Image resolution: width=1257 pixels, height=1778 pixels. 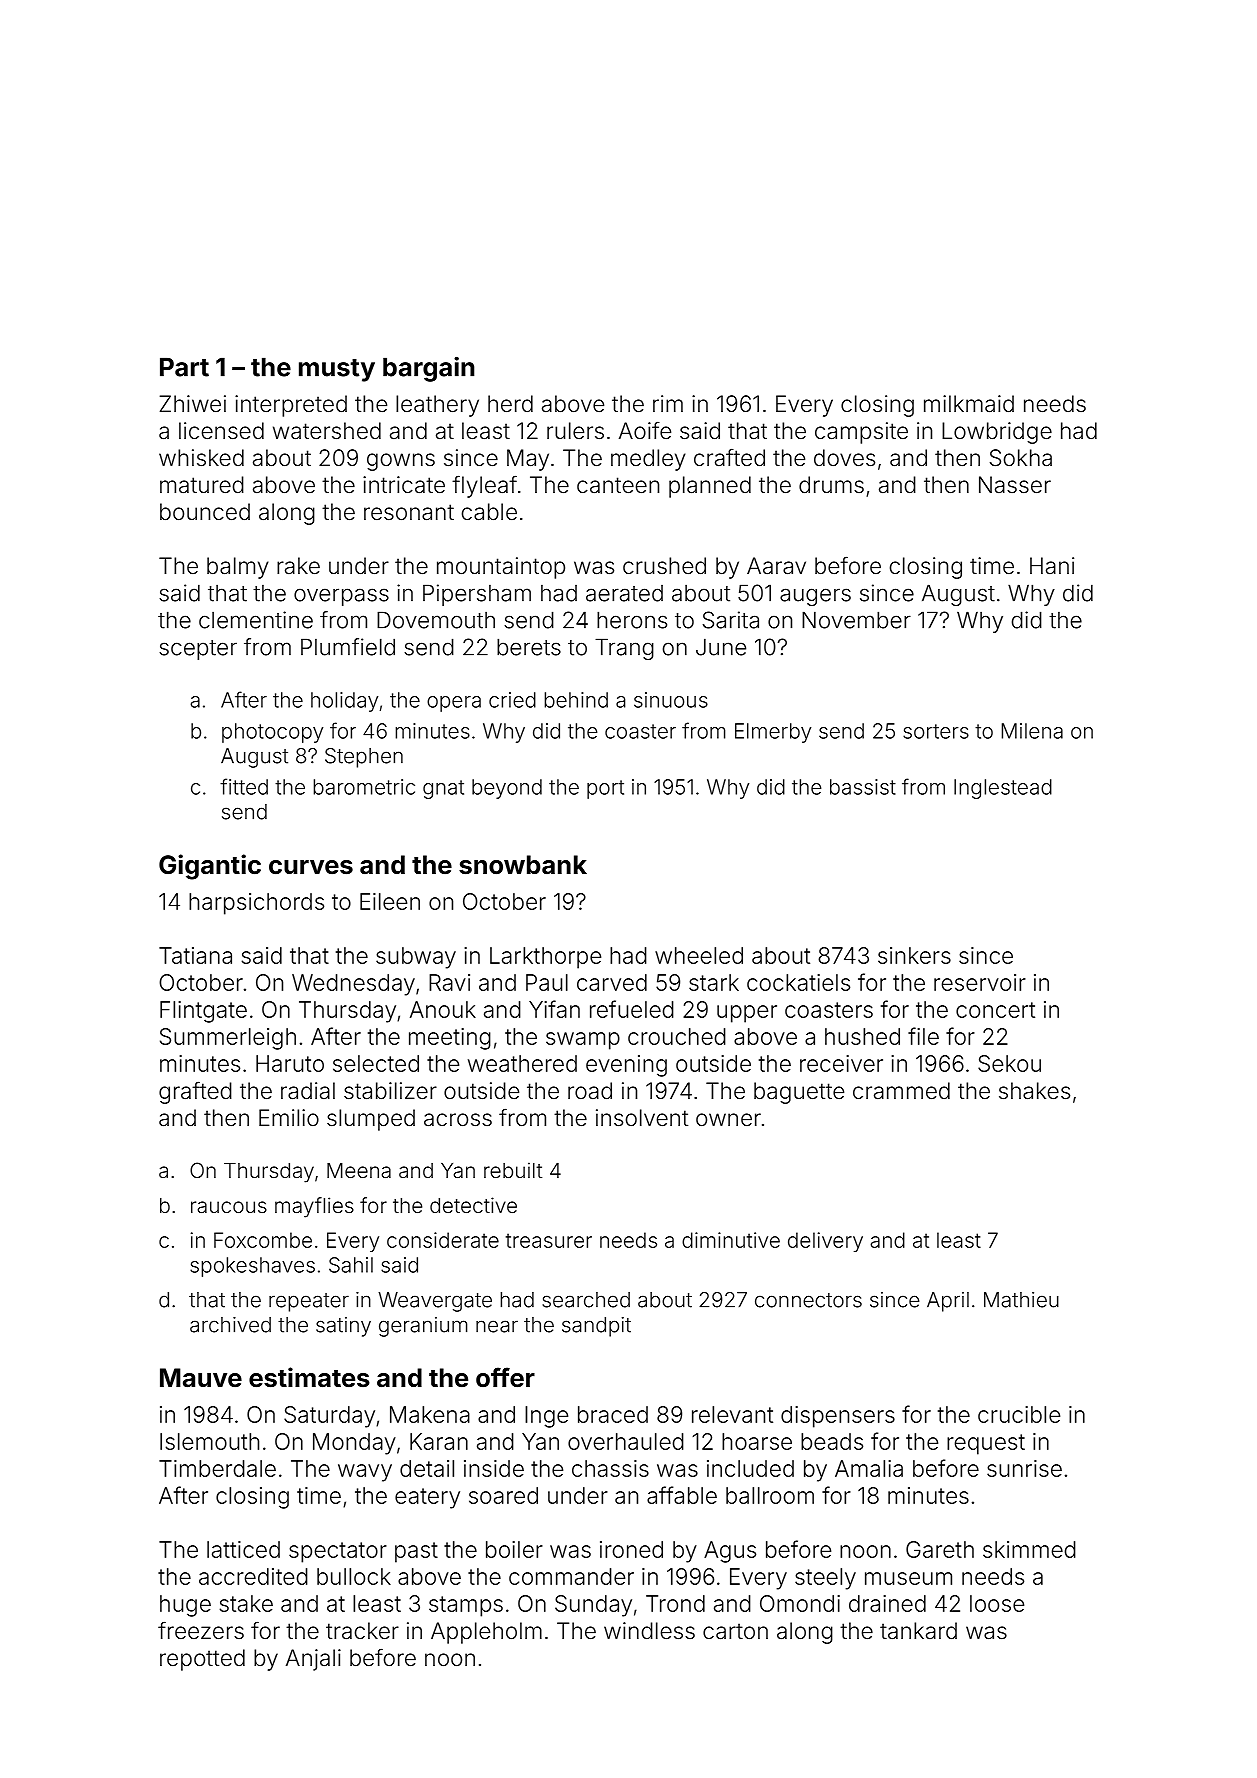 What do you see at coordinates (1034, 1091) in the page?
I see `shakes` at bounding box center [1034, 1091].
